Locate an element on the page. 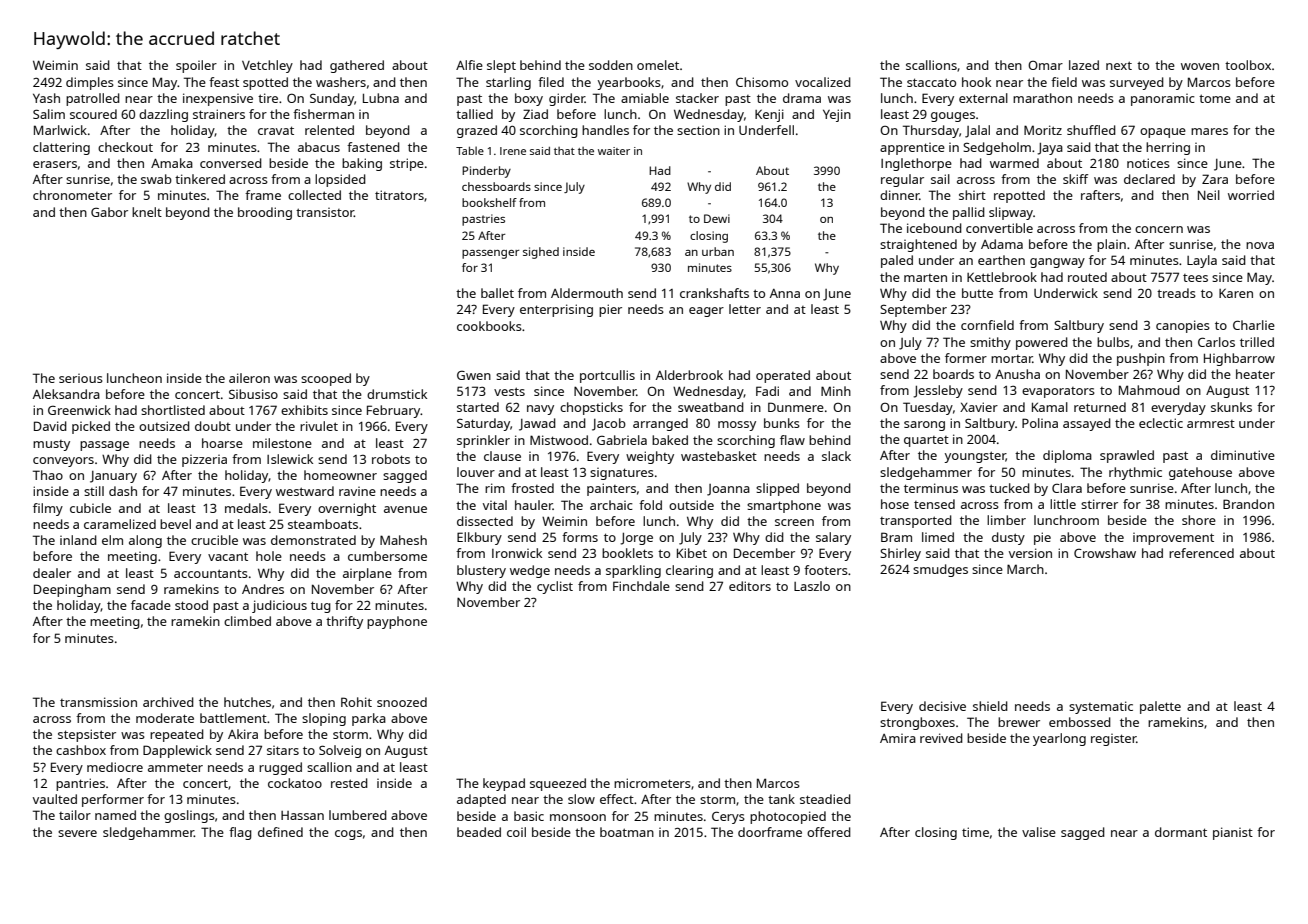 Image resolution: width=1308 pixels, height=924 pixels. adapted is located at coordinates (481, 800).
